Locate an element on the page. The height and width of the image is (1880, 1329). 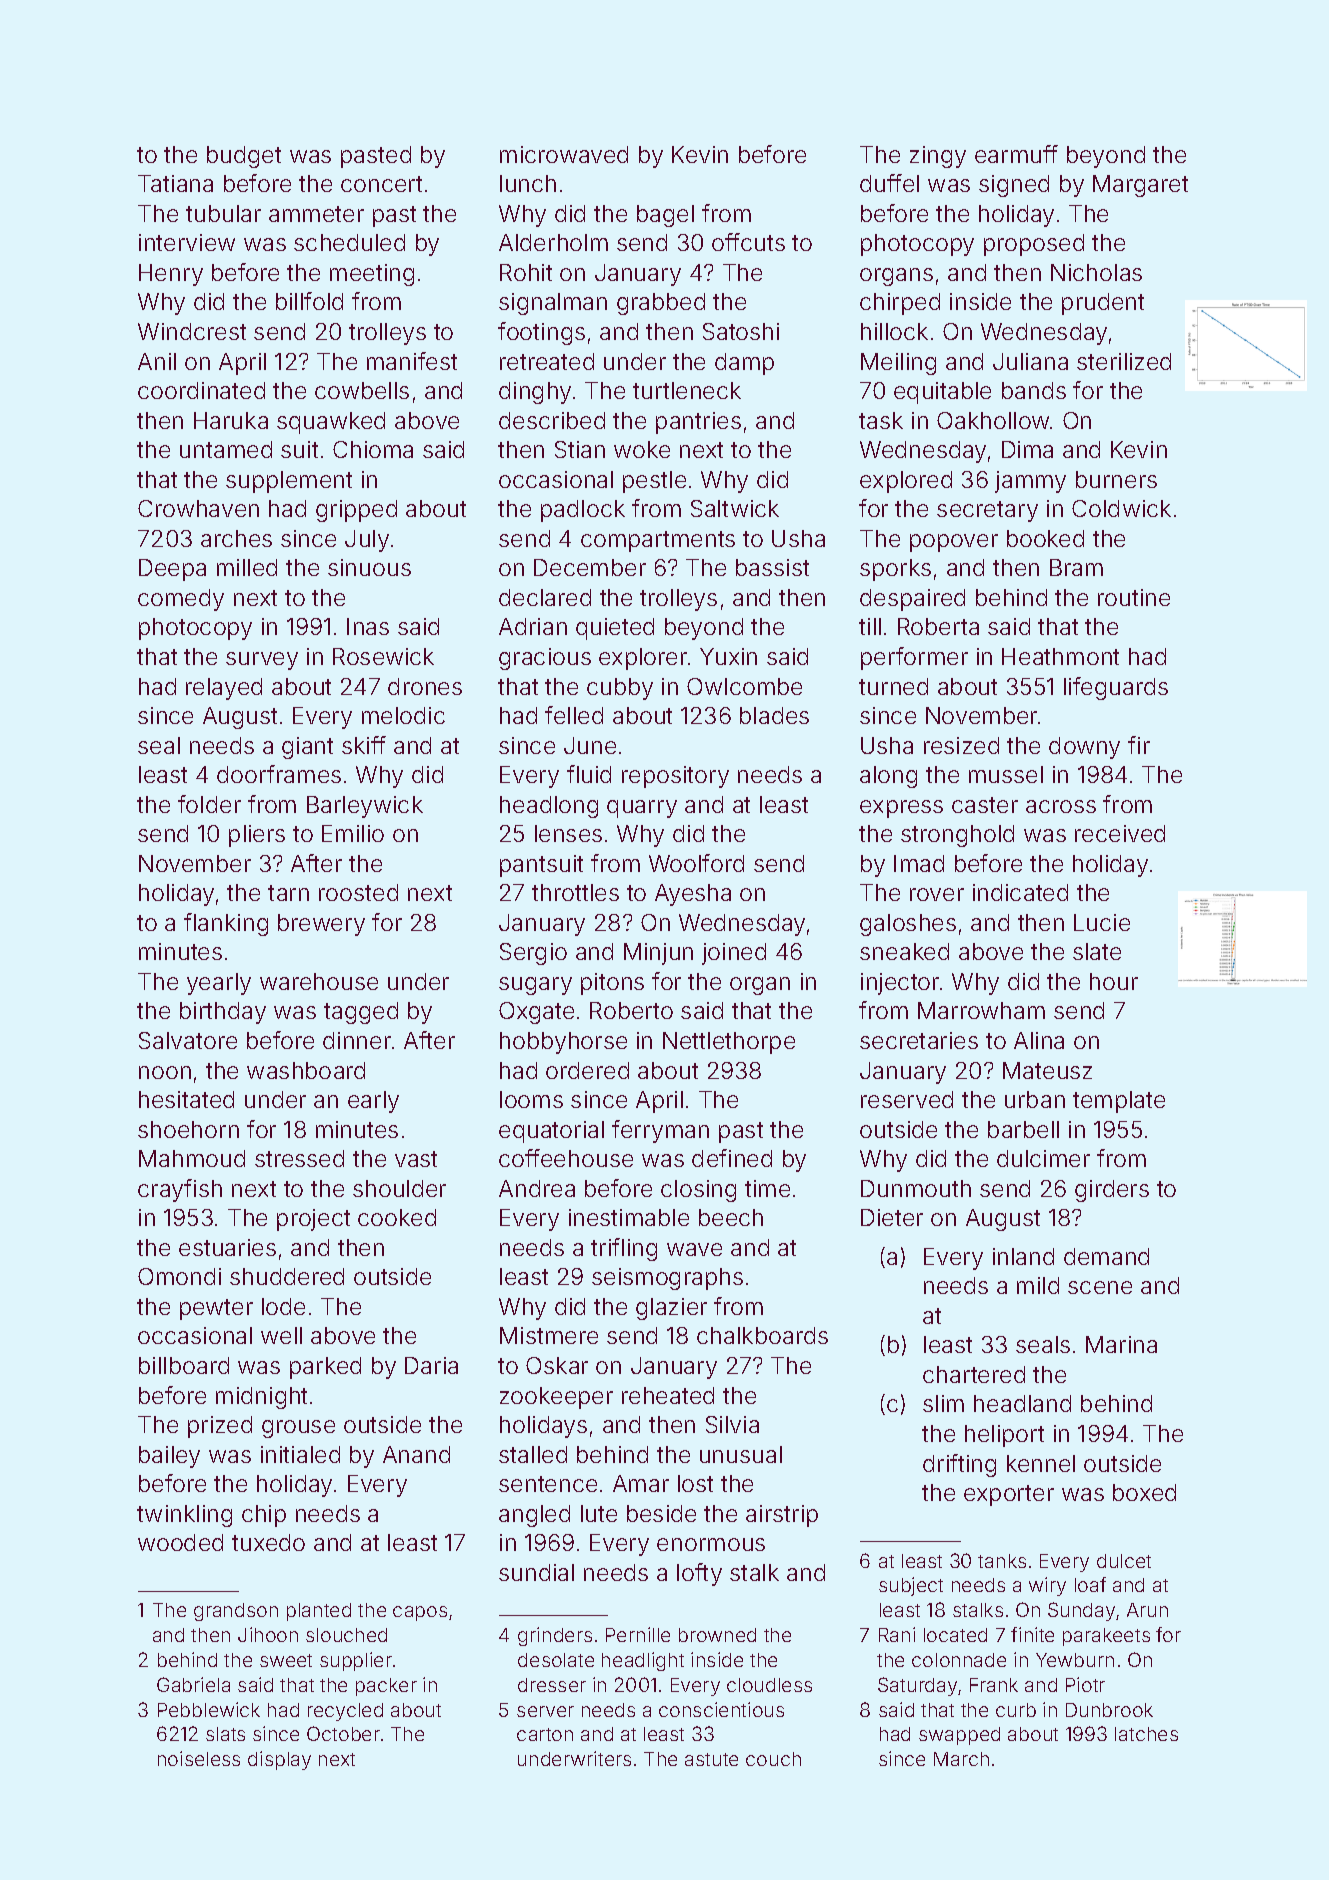
initialed is located at coordinates (300, 1454).
